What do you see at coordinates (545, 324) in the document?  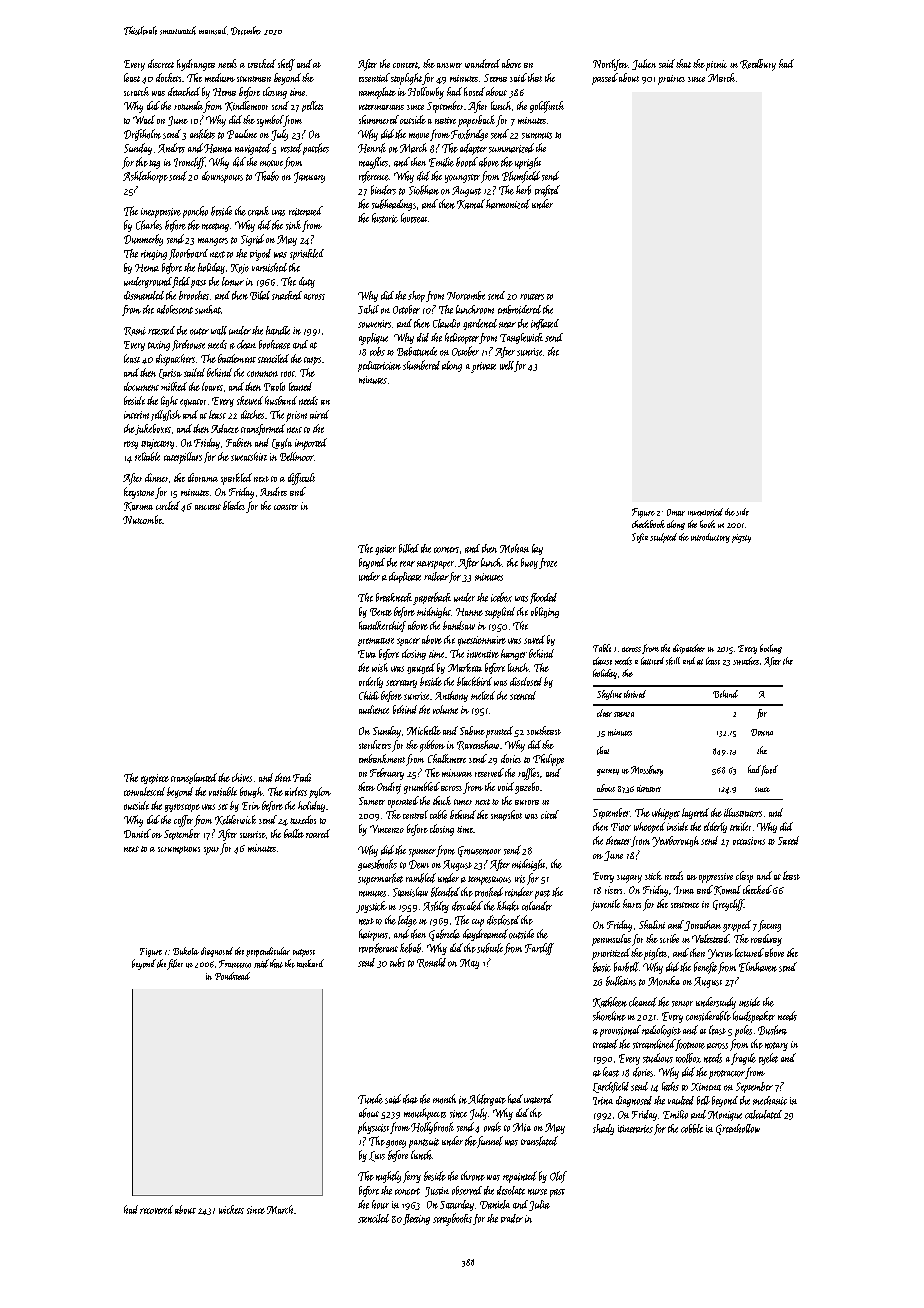 I see `inflated` at bounding box center [545, 324].
